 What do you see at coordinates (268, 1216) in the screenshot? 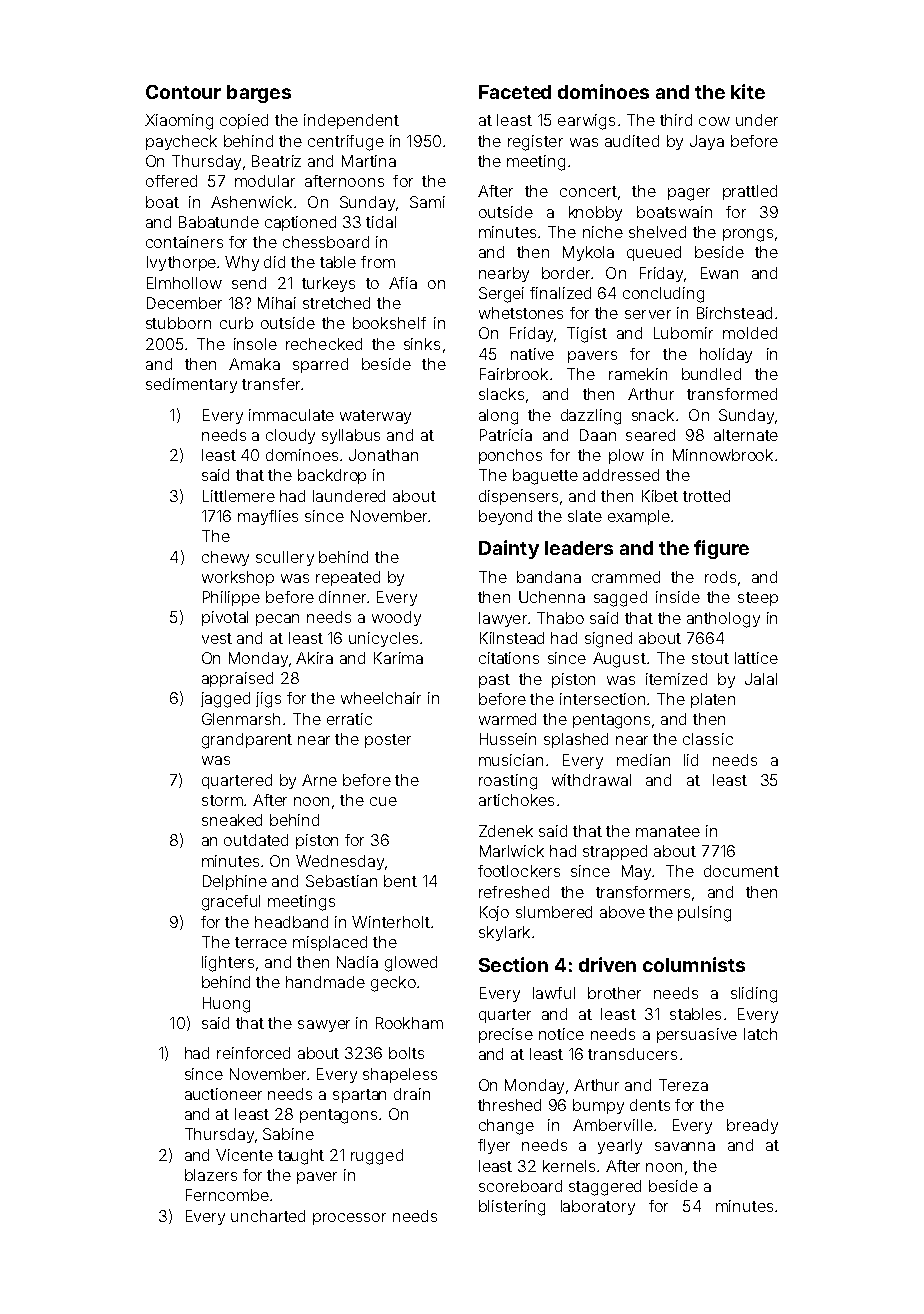
I see `uncharted` at bounding box center [268, 1216].
